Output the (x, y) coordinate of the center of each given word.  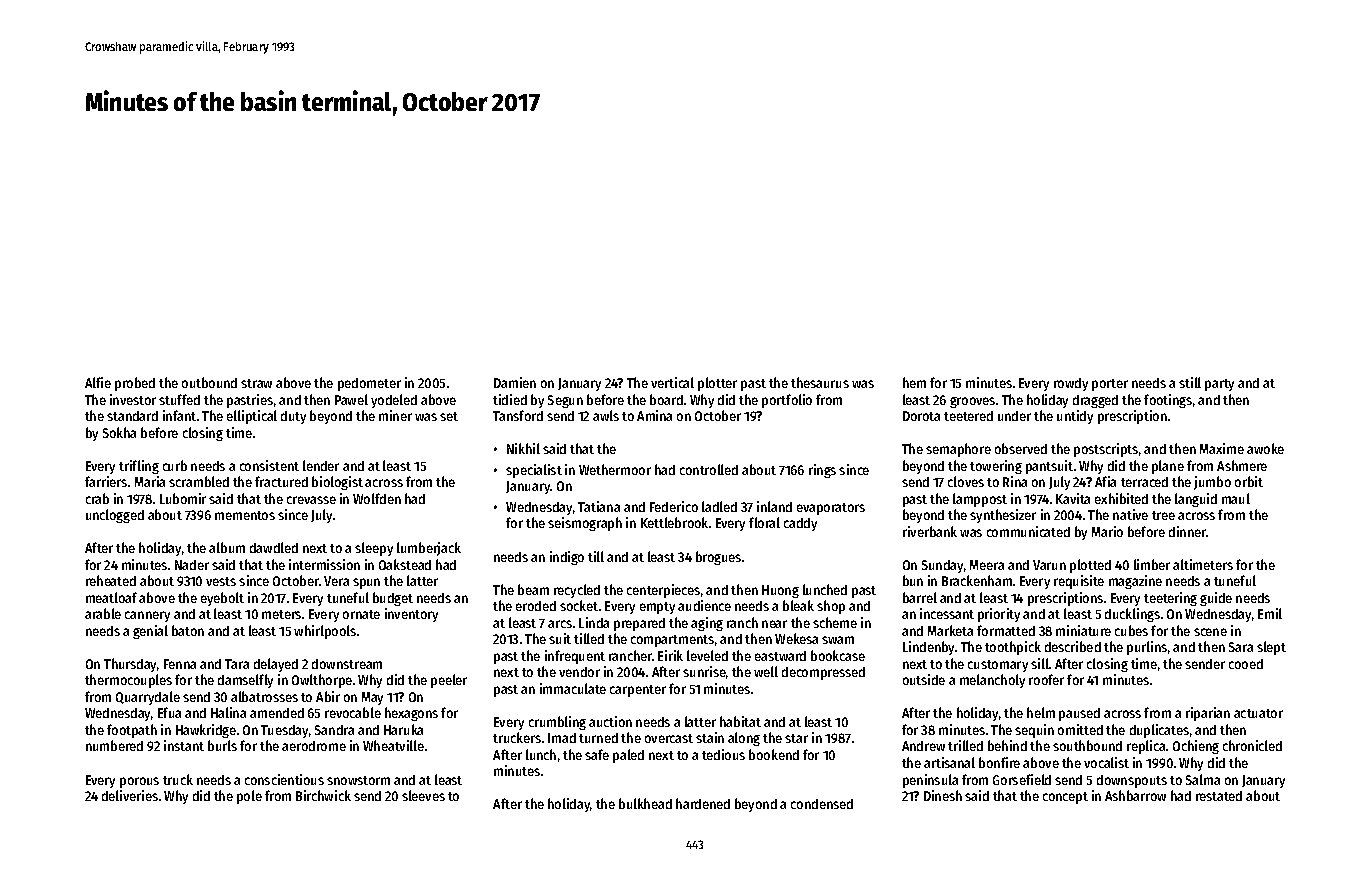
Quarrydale (148, 698)
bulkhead (645, 803)
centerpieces (663, 591)
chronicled (1252, 745)
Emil (1270, 613)
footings (1168, 401)
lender (321, 465)
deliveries (130, 795)
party (1219, 385)
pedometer (369, 384)
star (796, 738)
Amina (654, 415)
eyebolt (222, 599)
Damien (515, 382)
